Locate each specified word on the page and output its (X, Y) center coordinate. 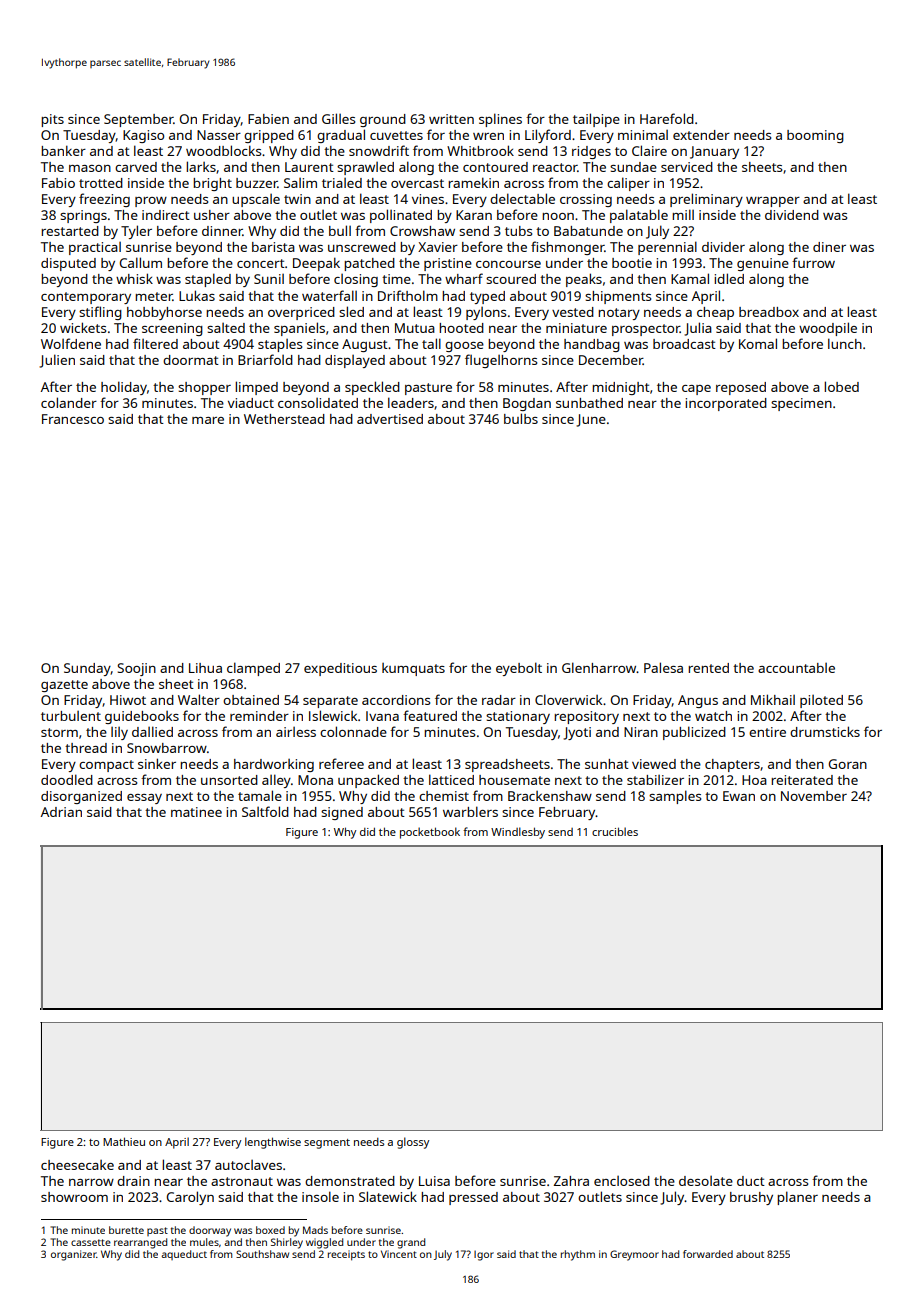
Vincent (399, 1254)
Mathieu (124, 1141)
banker (63, 150)
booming (815, 136)
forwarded (708, 1254)
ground (383, 120)
